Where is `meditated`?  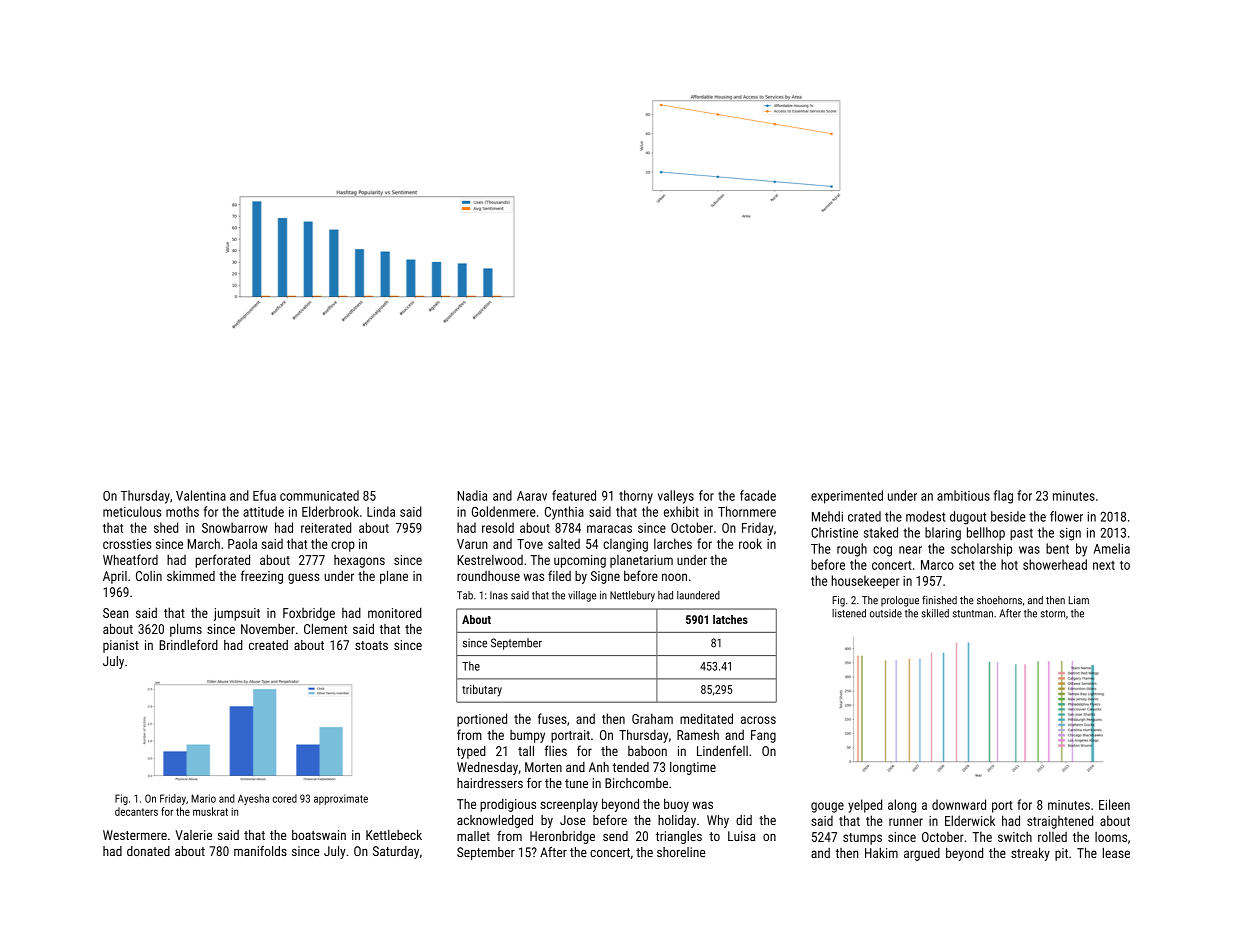 meditated is located at coordinates (706, 718).
